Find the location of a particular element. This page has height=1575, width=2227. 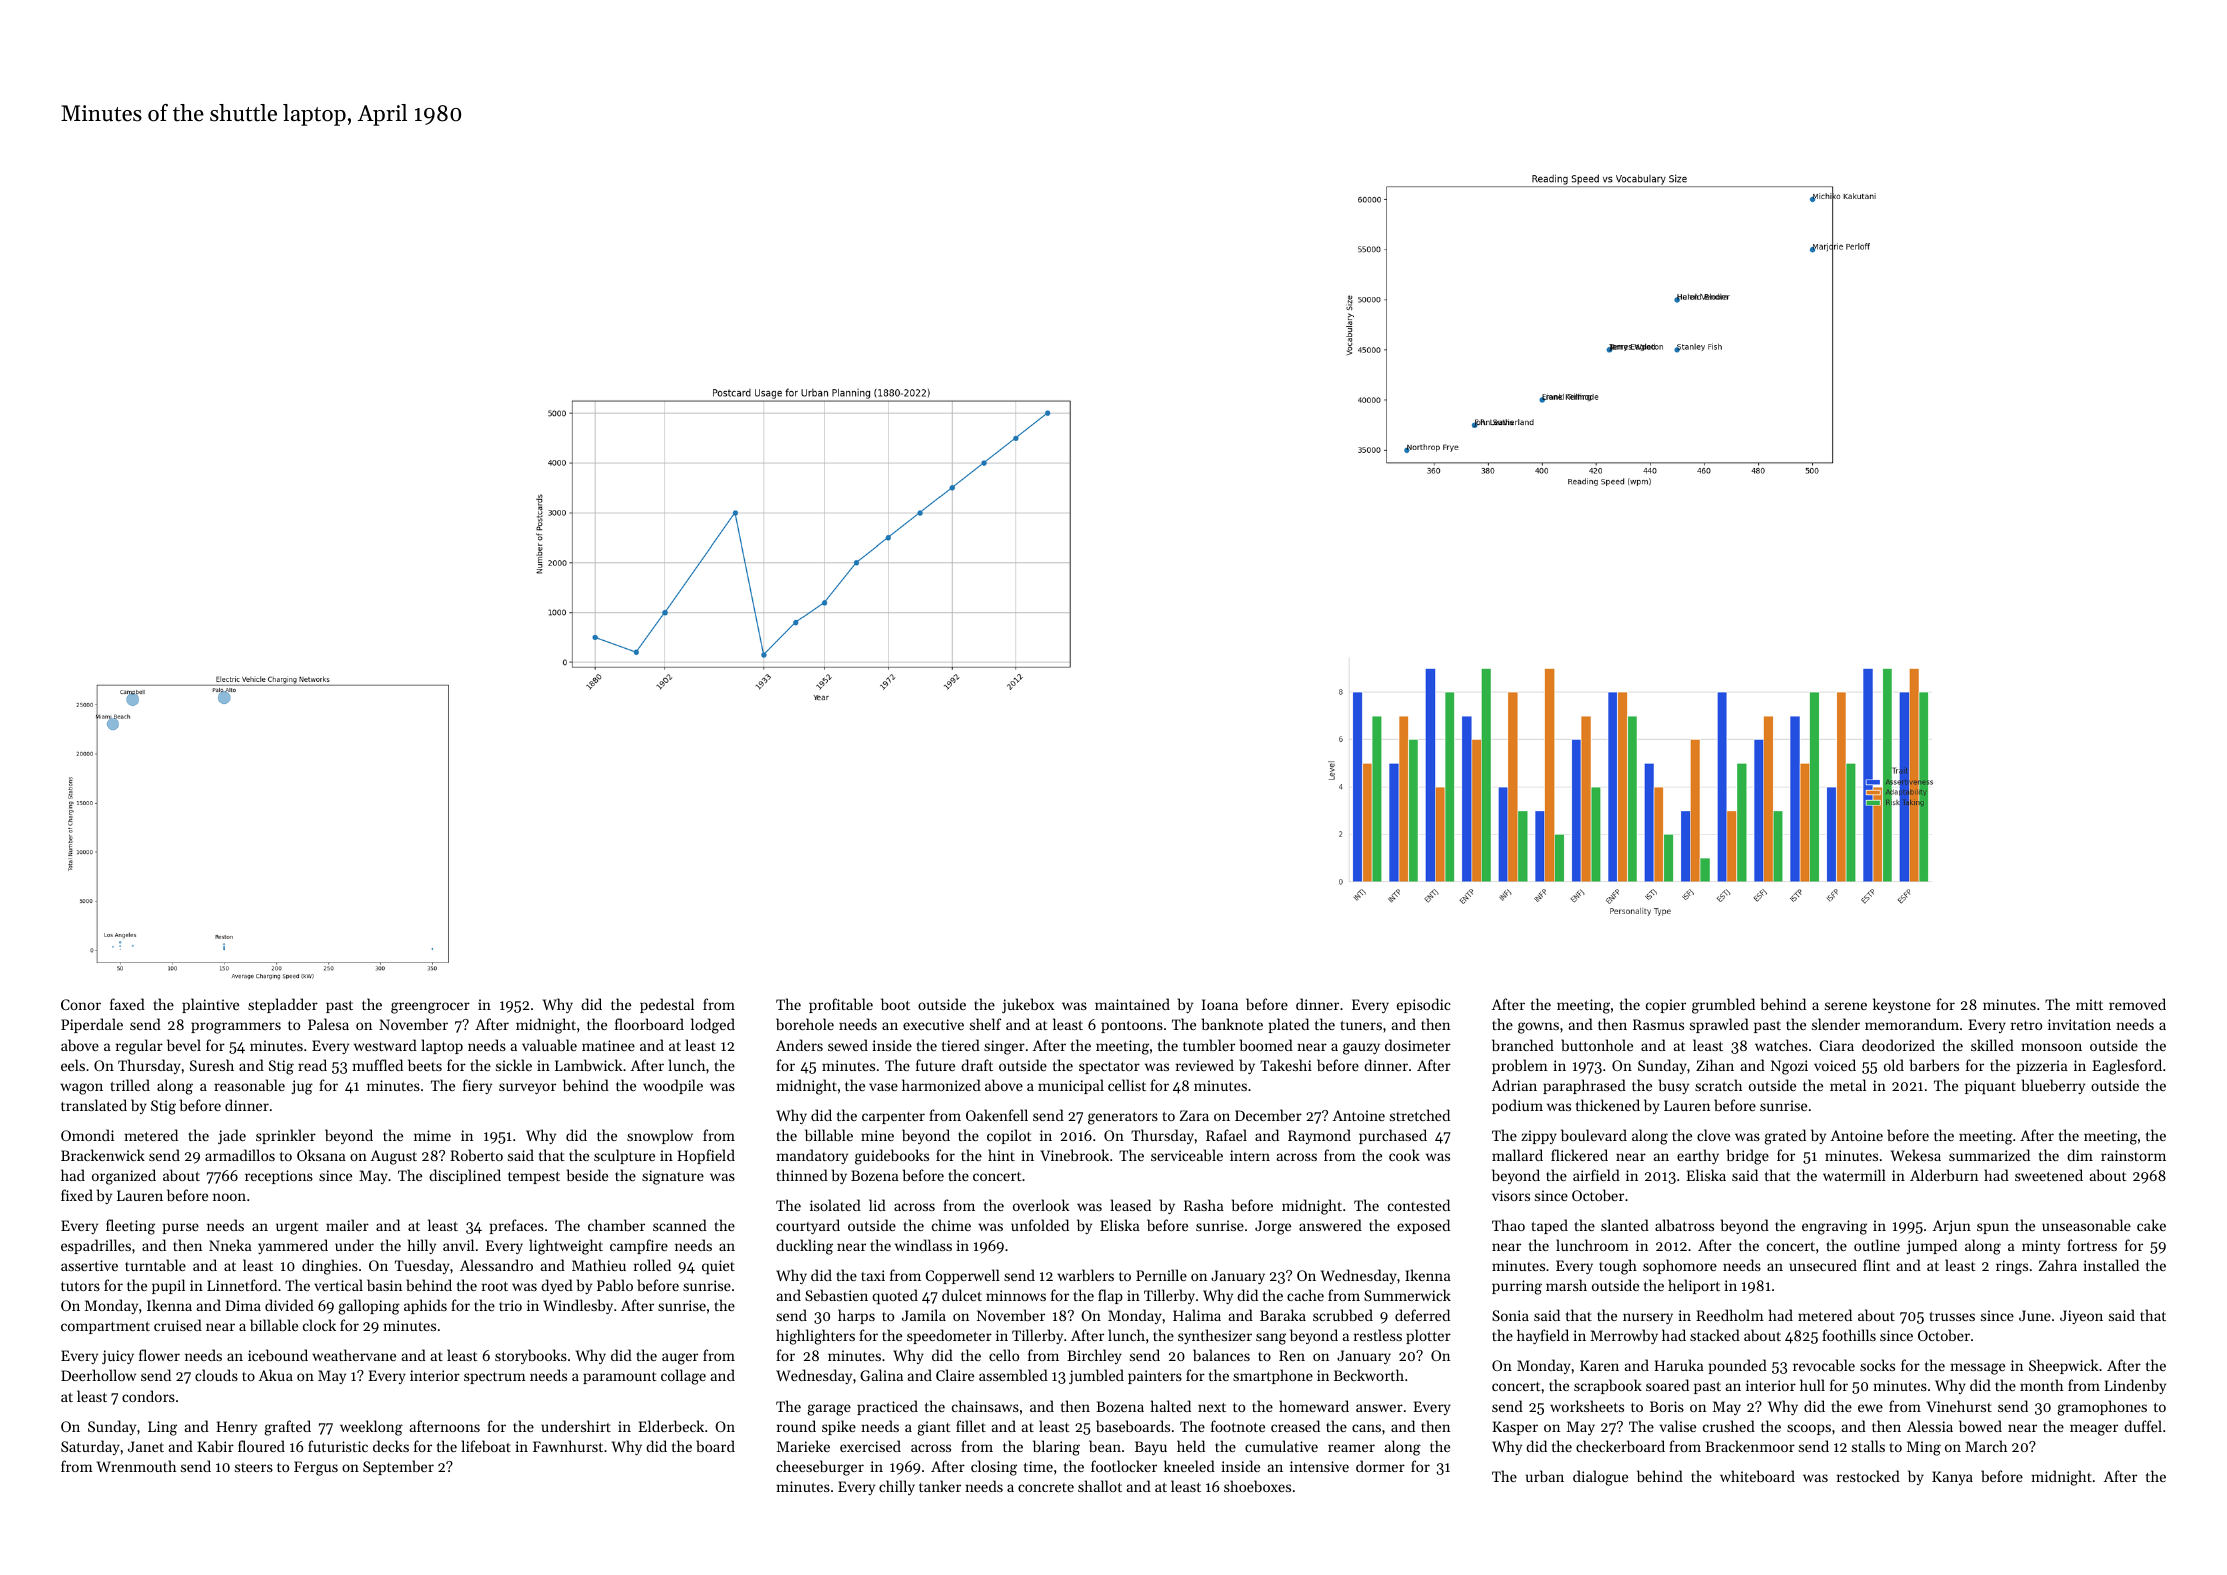

Adrian is located at coordinates (1514, 1085).
